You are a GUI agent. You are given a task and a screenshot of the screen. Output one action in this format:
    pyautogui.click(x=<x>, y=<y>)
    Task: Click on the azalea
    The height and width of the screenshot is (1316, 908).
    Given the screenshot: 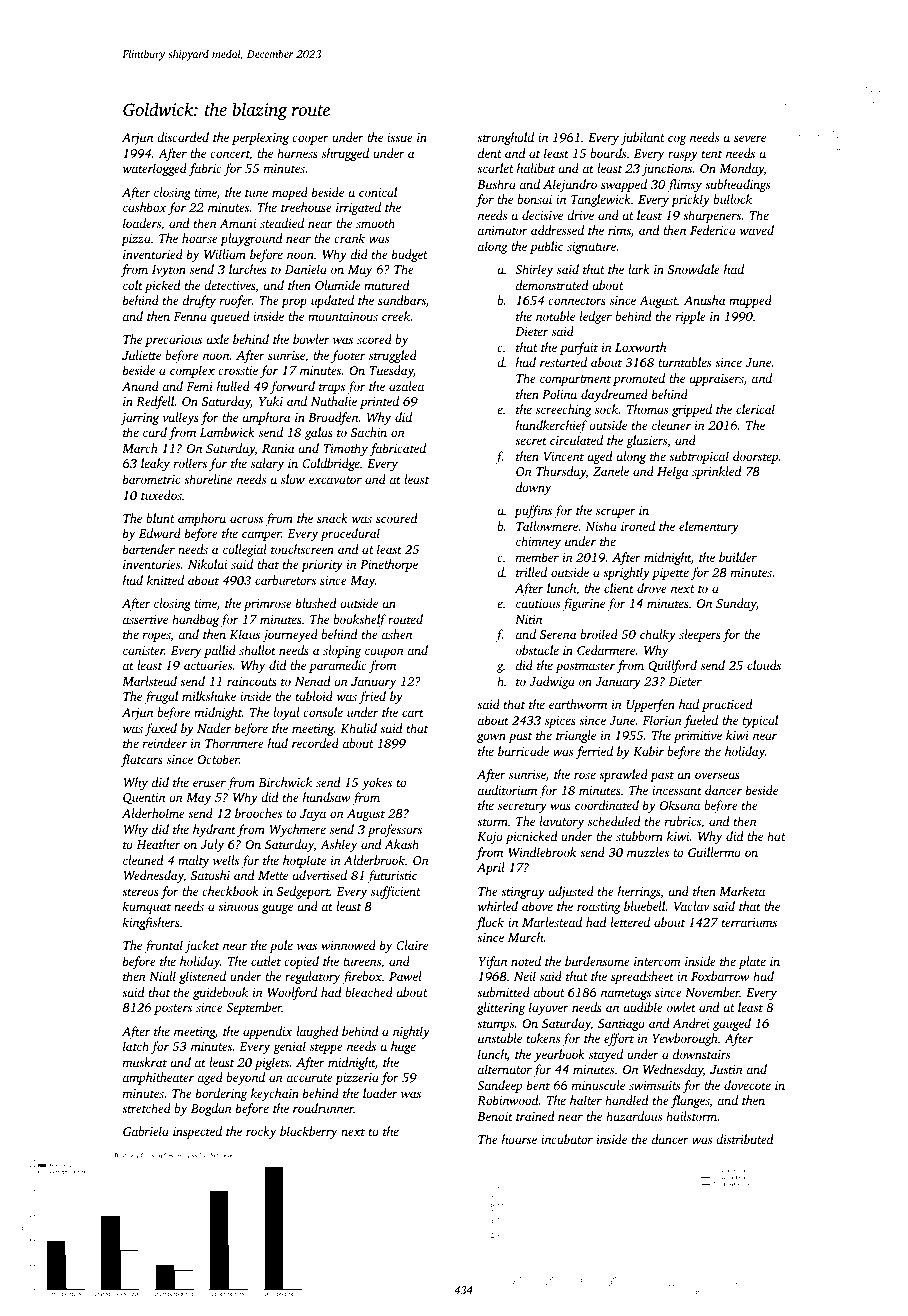 What is the action you would take?
    pyautogui.click(x=406, y=386)
